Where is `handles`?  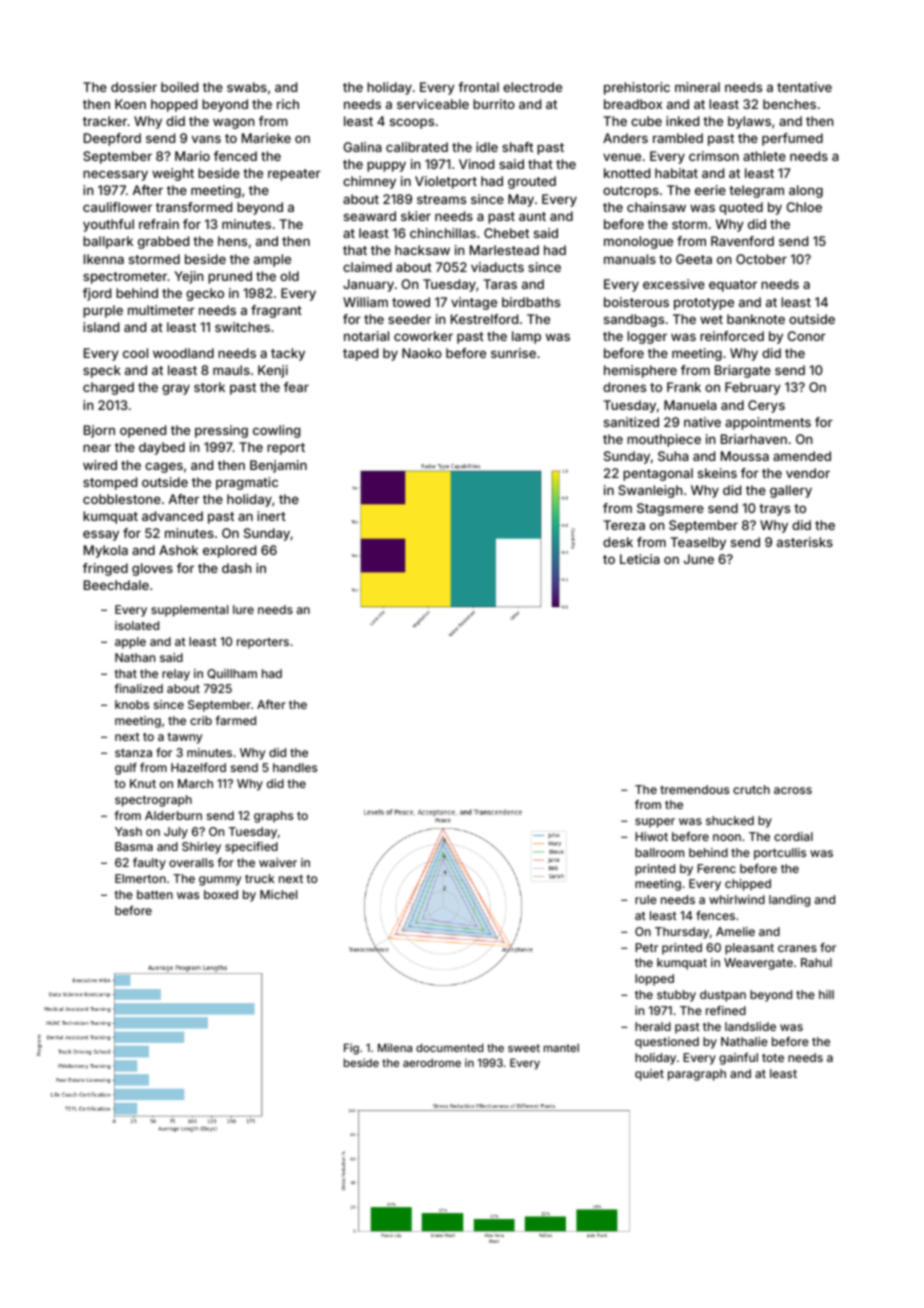 handles is located at coordinates (295, 767).
